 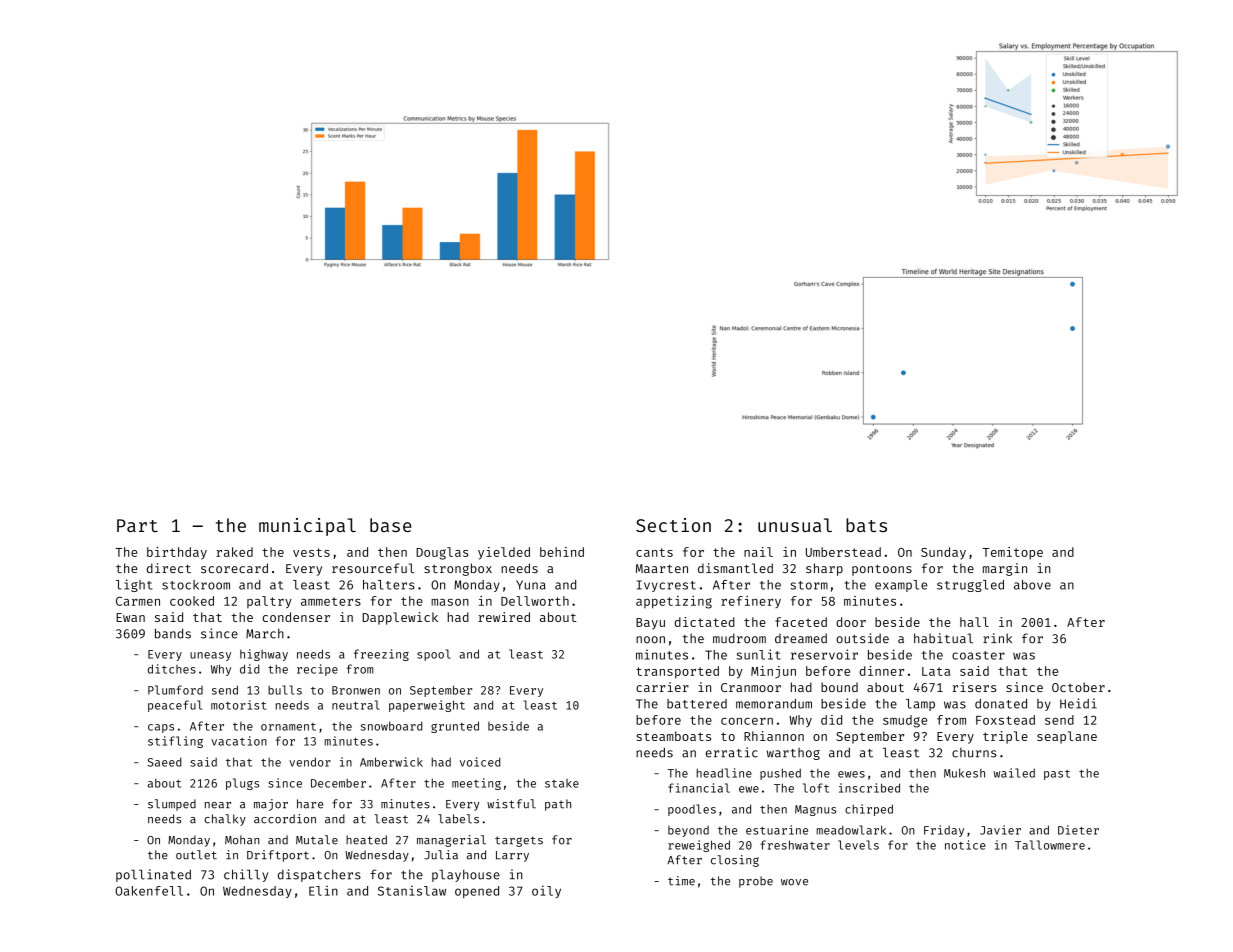 I want to click on Heidi, so click(x=1078, y=703).
